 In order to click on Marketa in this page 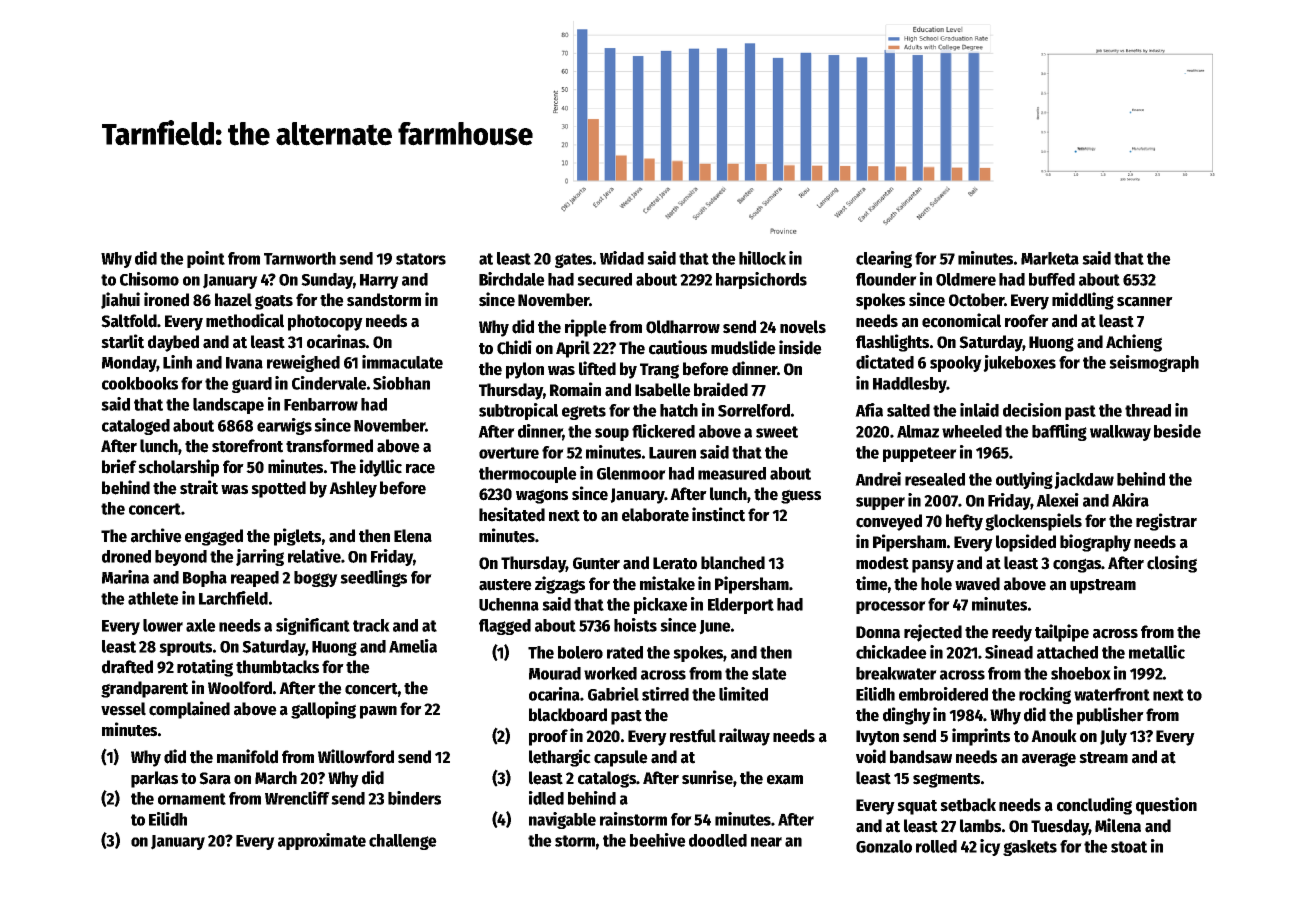, I will do `click(1050, 258)`.
